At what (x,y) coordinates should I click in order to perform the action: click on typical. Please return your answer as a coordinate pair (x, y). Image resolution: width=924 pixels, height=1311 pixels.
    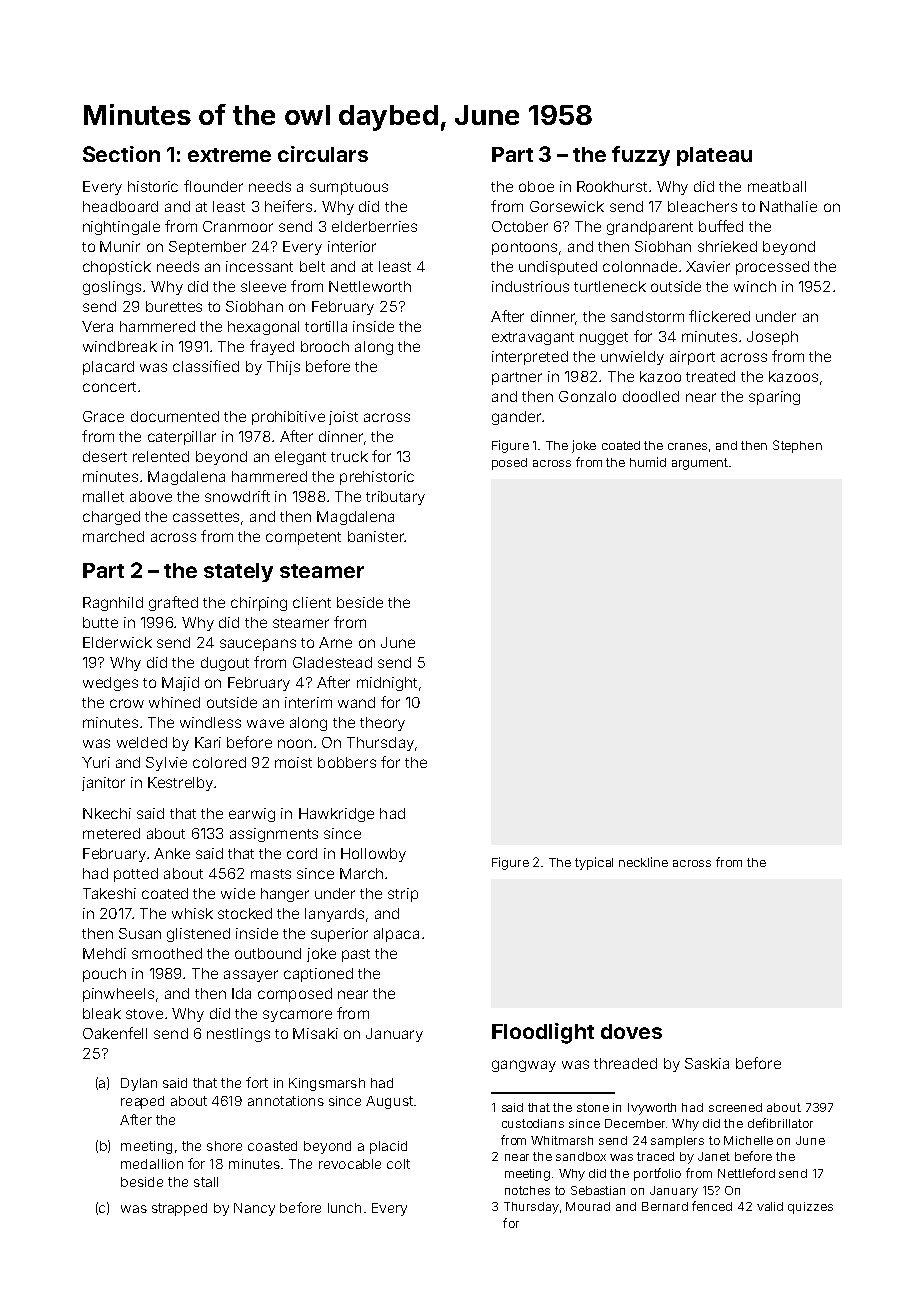
    Looking at the image, I should click on (594, 863).
